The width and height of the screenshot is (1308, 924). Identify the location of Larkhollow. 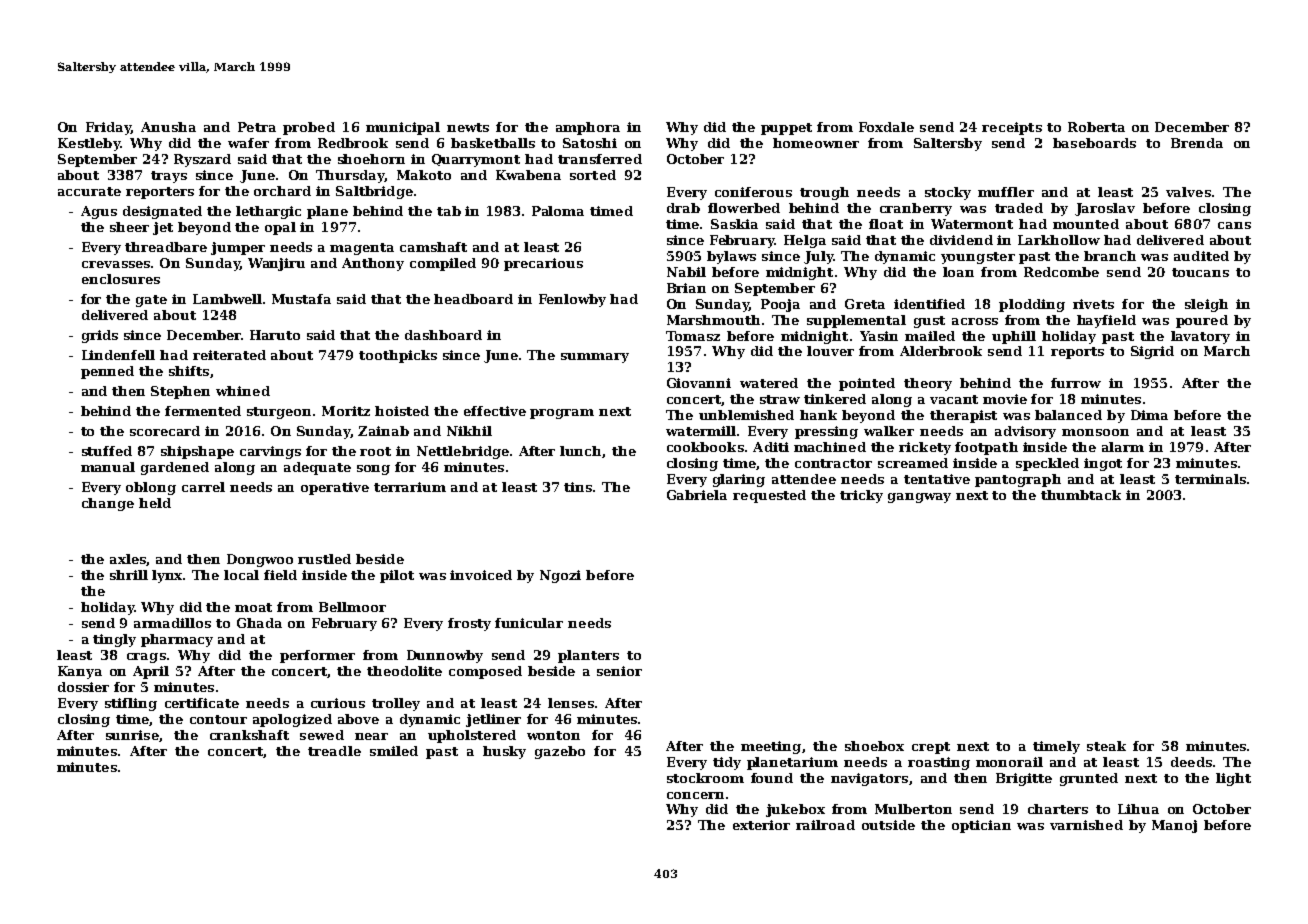
(1059, 240).
